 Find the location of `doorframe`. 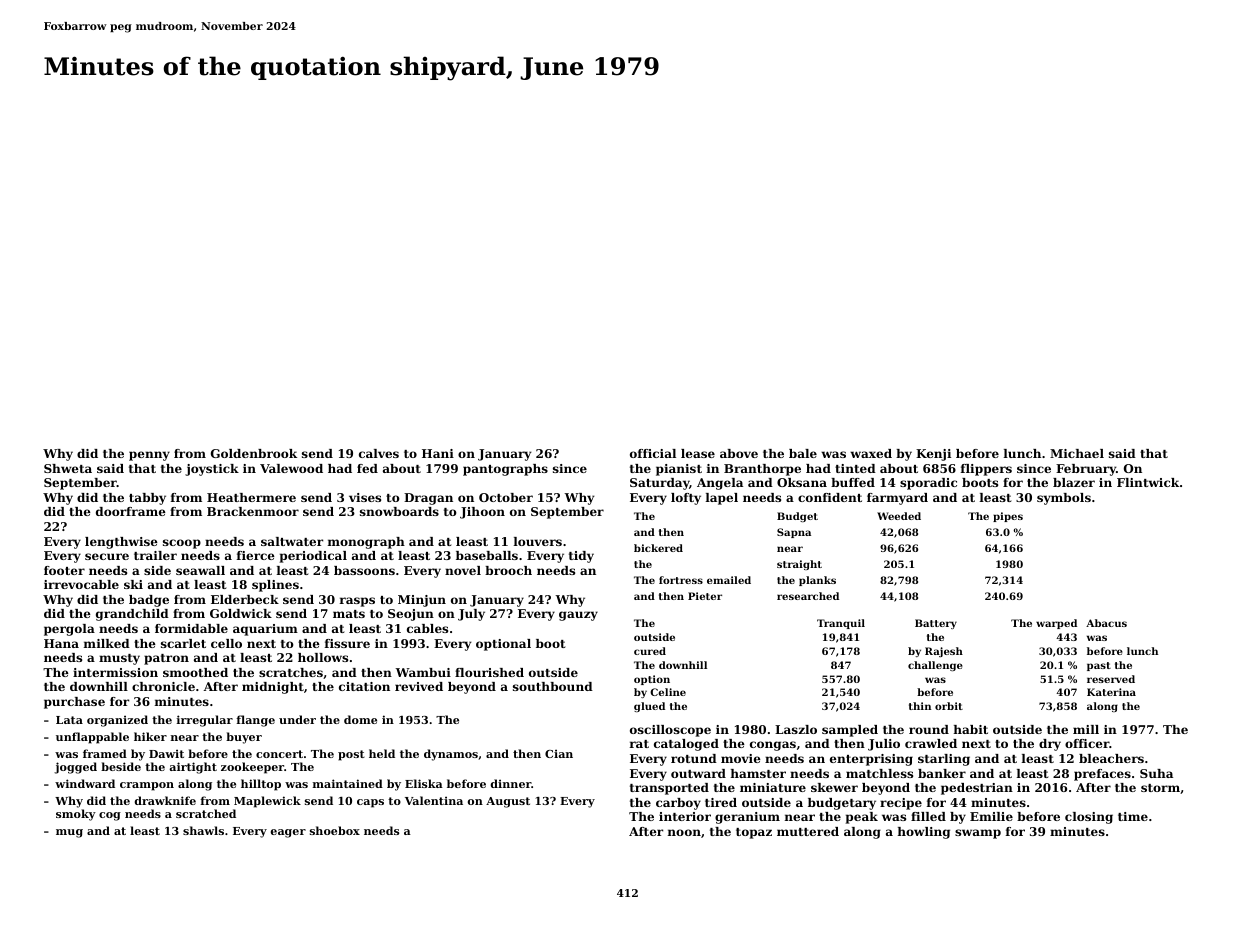

doorframe is located at coordinates (131, 511).
